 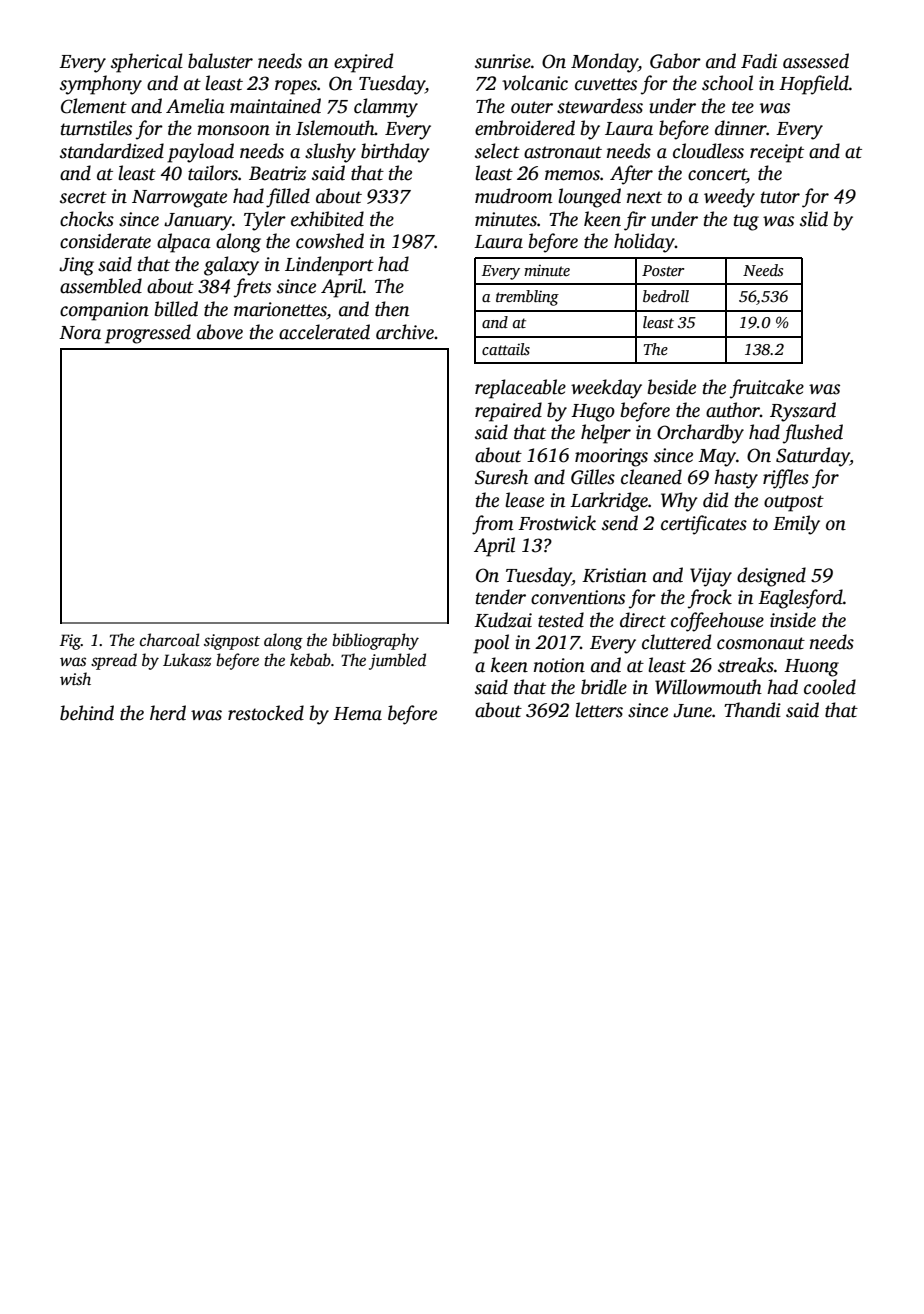 I want to click on baluster, so click(x=220, y=61).
